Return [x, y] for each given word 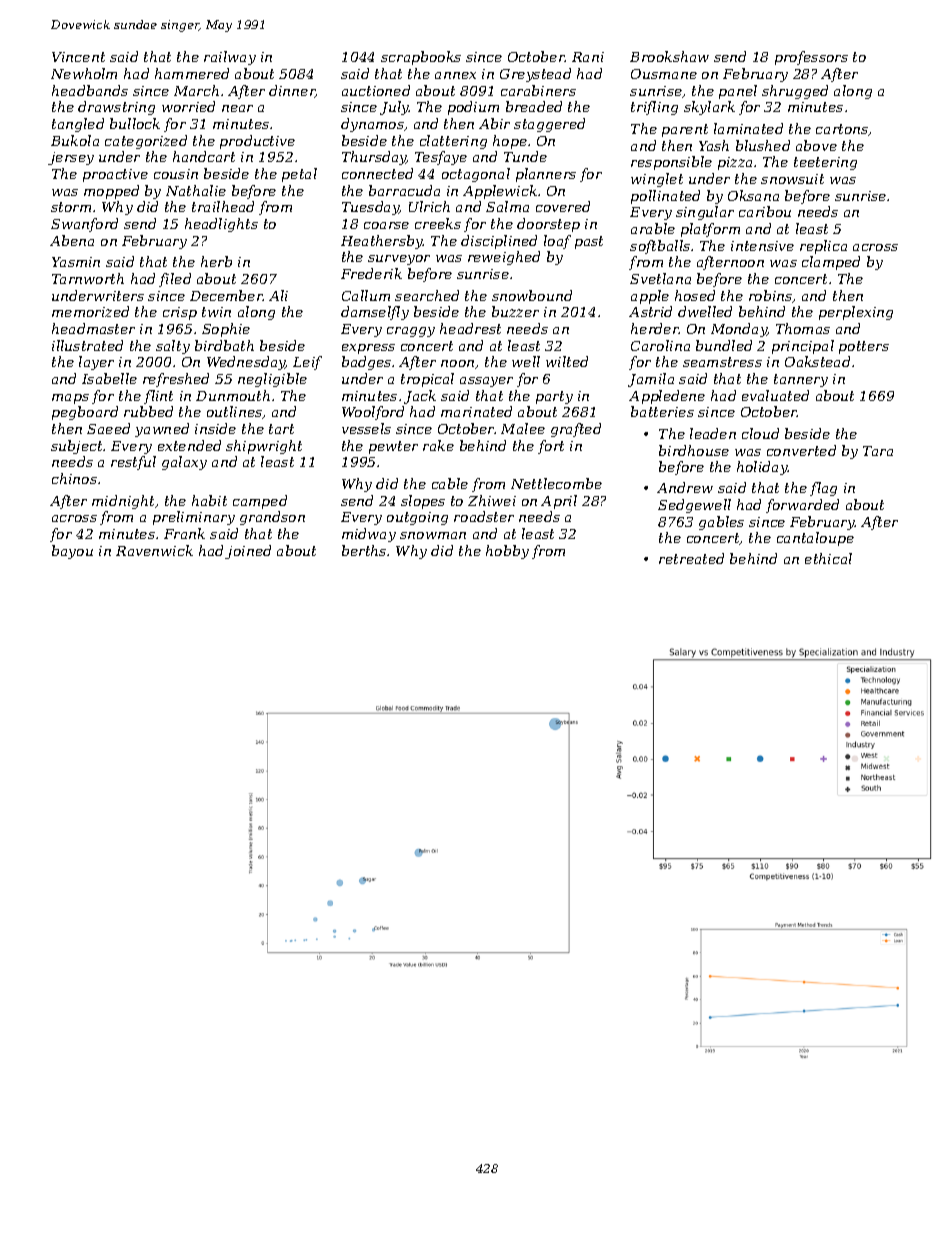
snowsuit [792, 179]
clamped [831, 263]
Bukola [75, 140]
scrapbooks [421, 58]
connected [377, 173]
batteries [662, 411]
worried [188, 106]
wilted [567, 361]
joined [248, 552]
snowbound [532, 295]
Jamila [651, 380]
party [554, 397]
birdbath [224, 345]
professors [811, 58]
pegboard [85, 413]
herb [216, 261]
